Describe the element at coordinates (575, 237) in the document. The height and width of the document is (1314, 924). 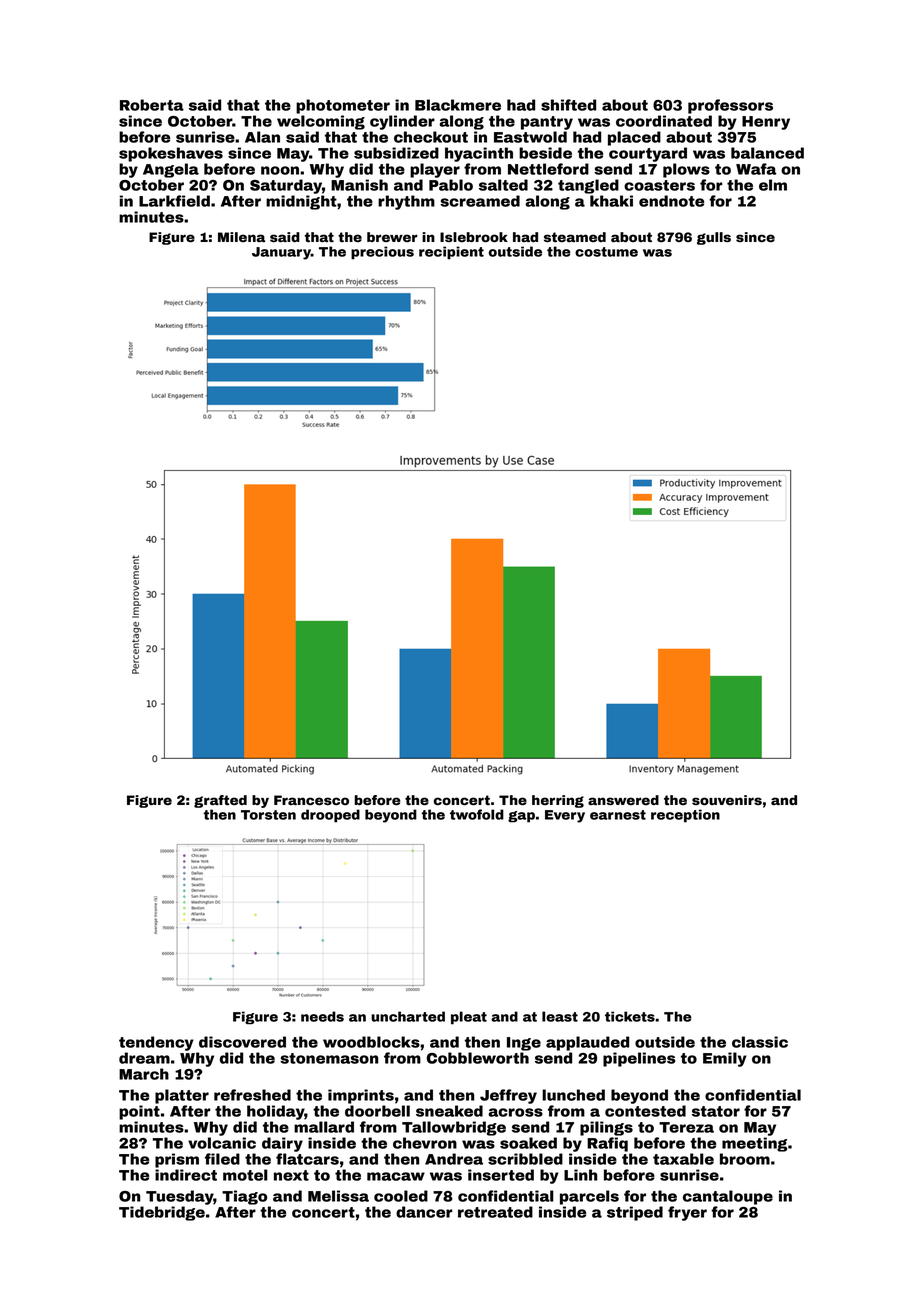
I see `steamed` at that location.
